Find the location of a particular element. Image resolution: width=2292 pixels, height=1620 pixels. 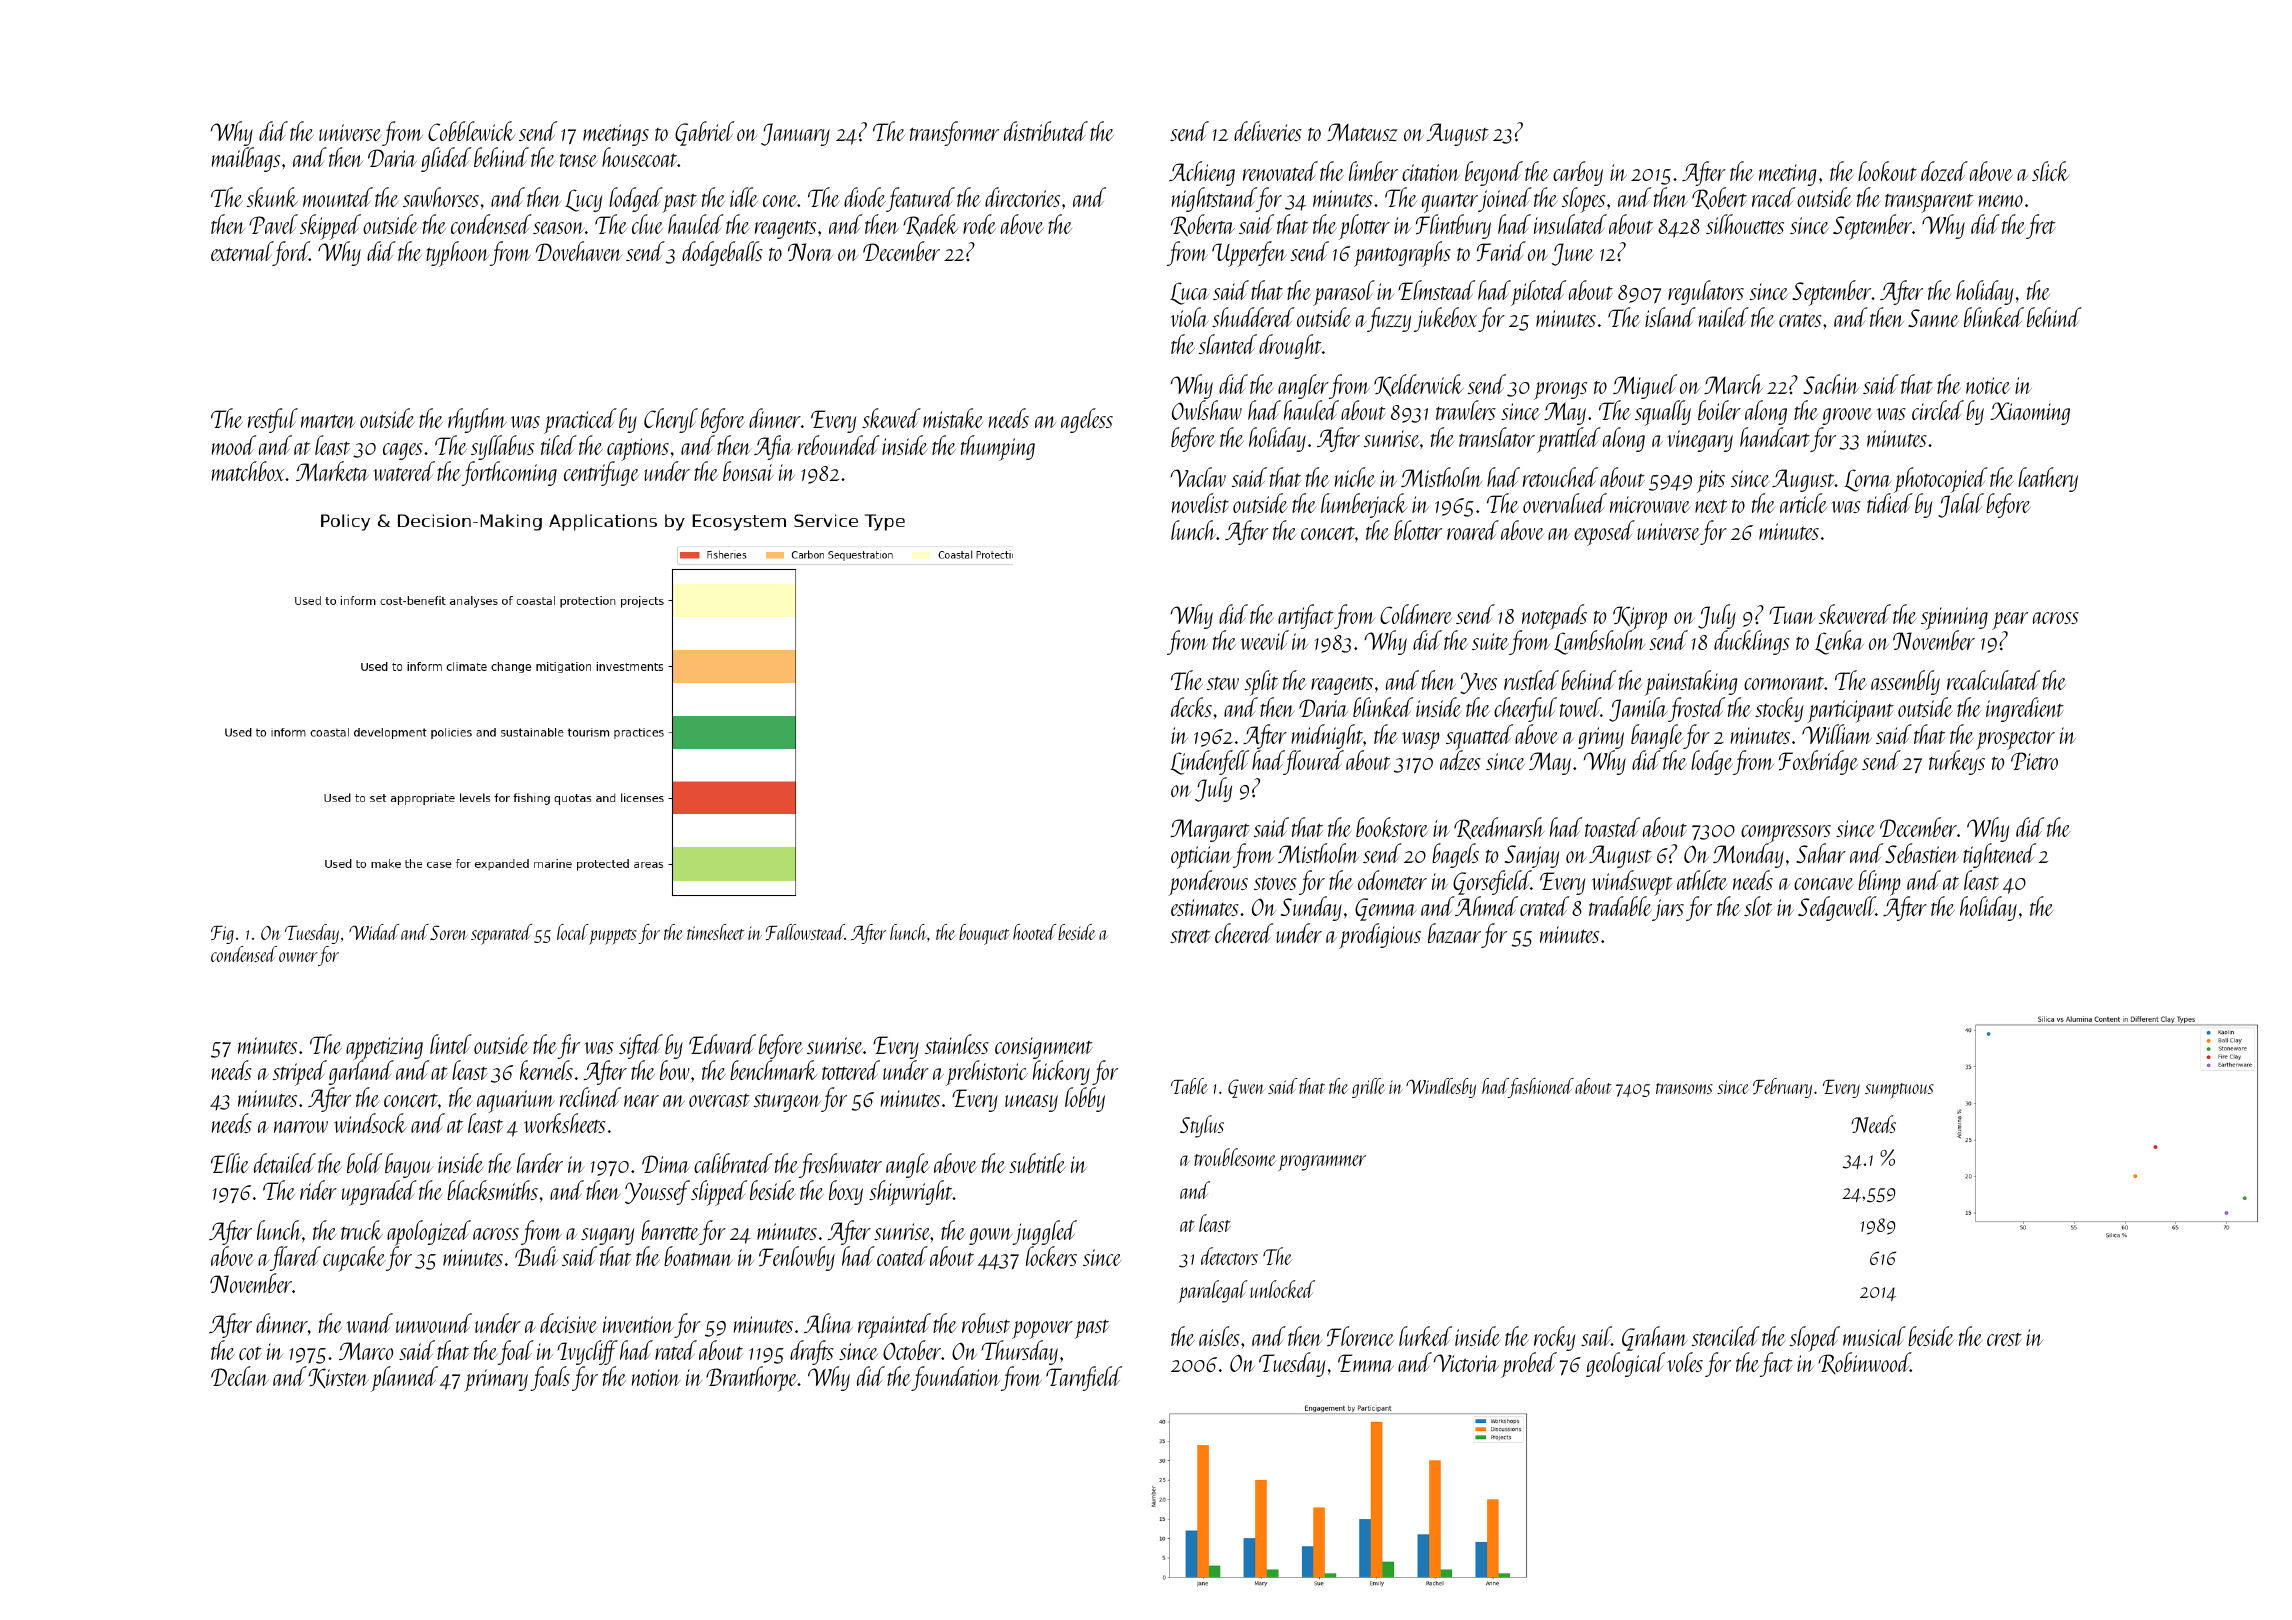

fashioned is located at coordinates (1541, 1088).
